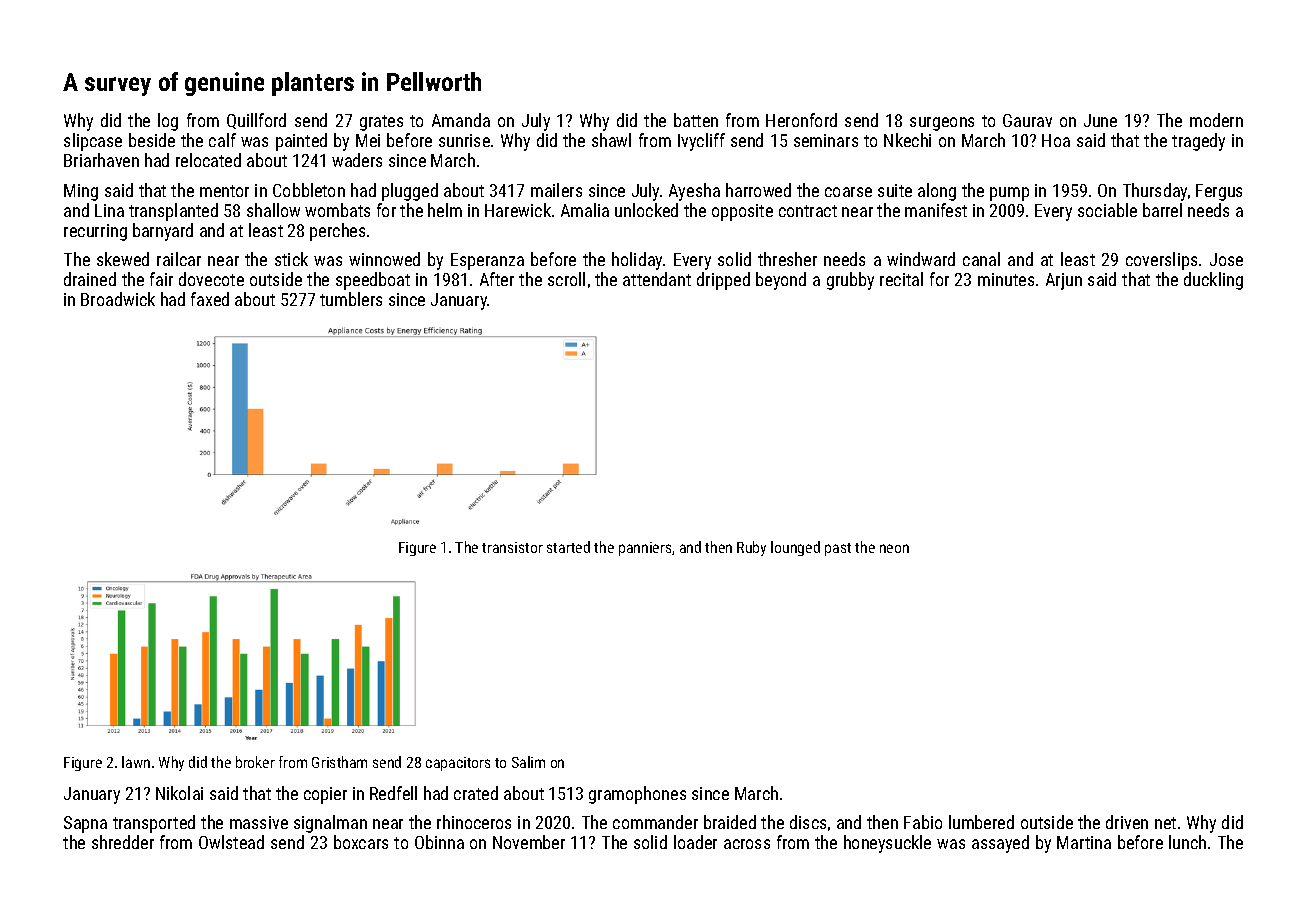 The width and height of the screenshot is (1308, 924). I want to click on transistor, so click(512, 547).
